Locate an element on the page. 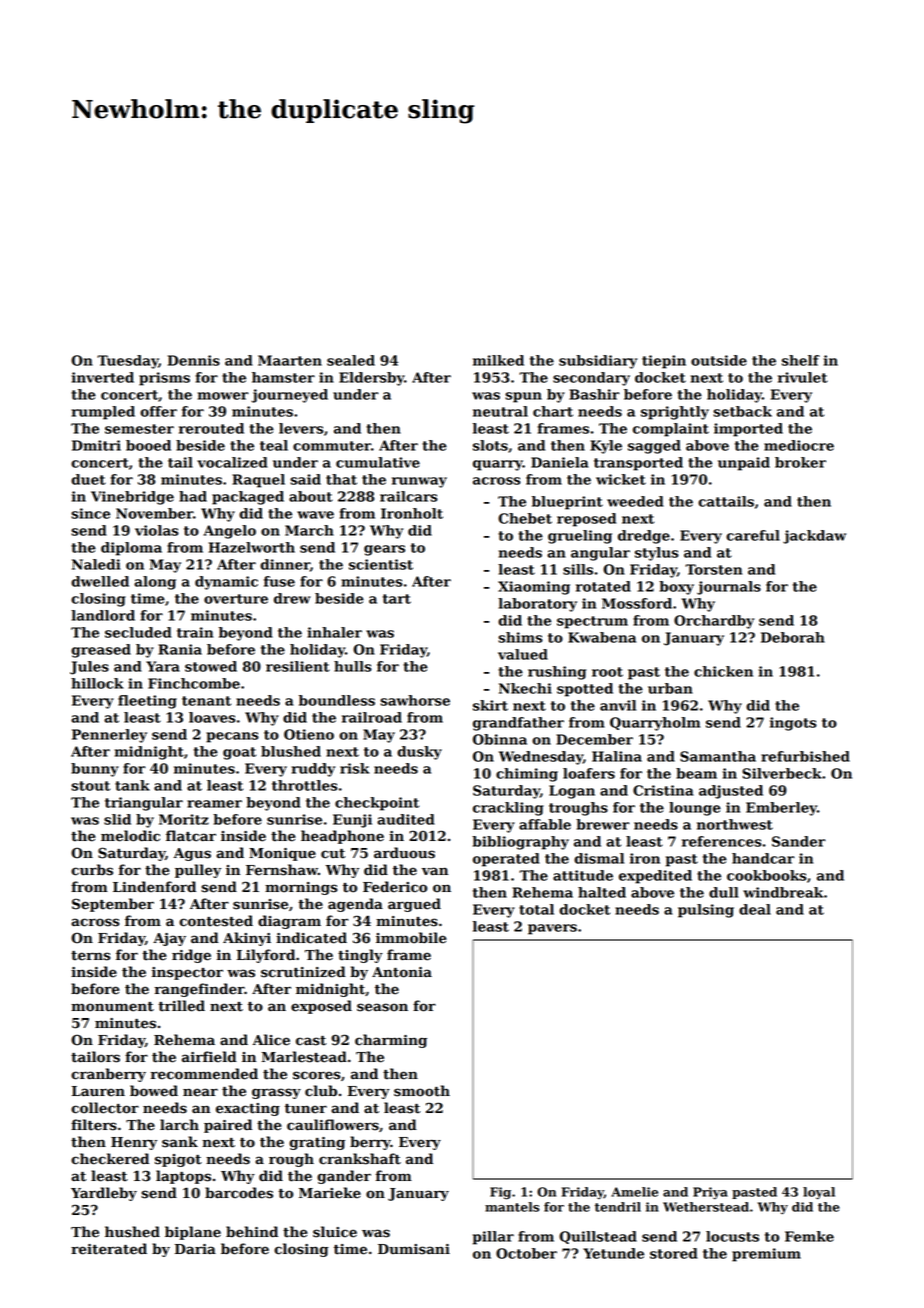 This image has width=924, height=1308. urban is located at coordinates (670, 688).
